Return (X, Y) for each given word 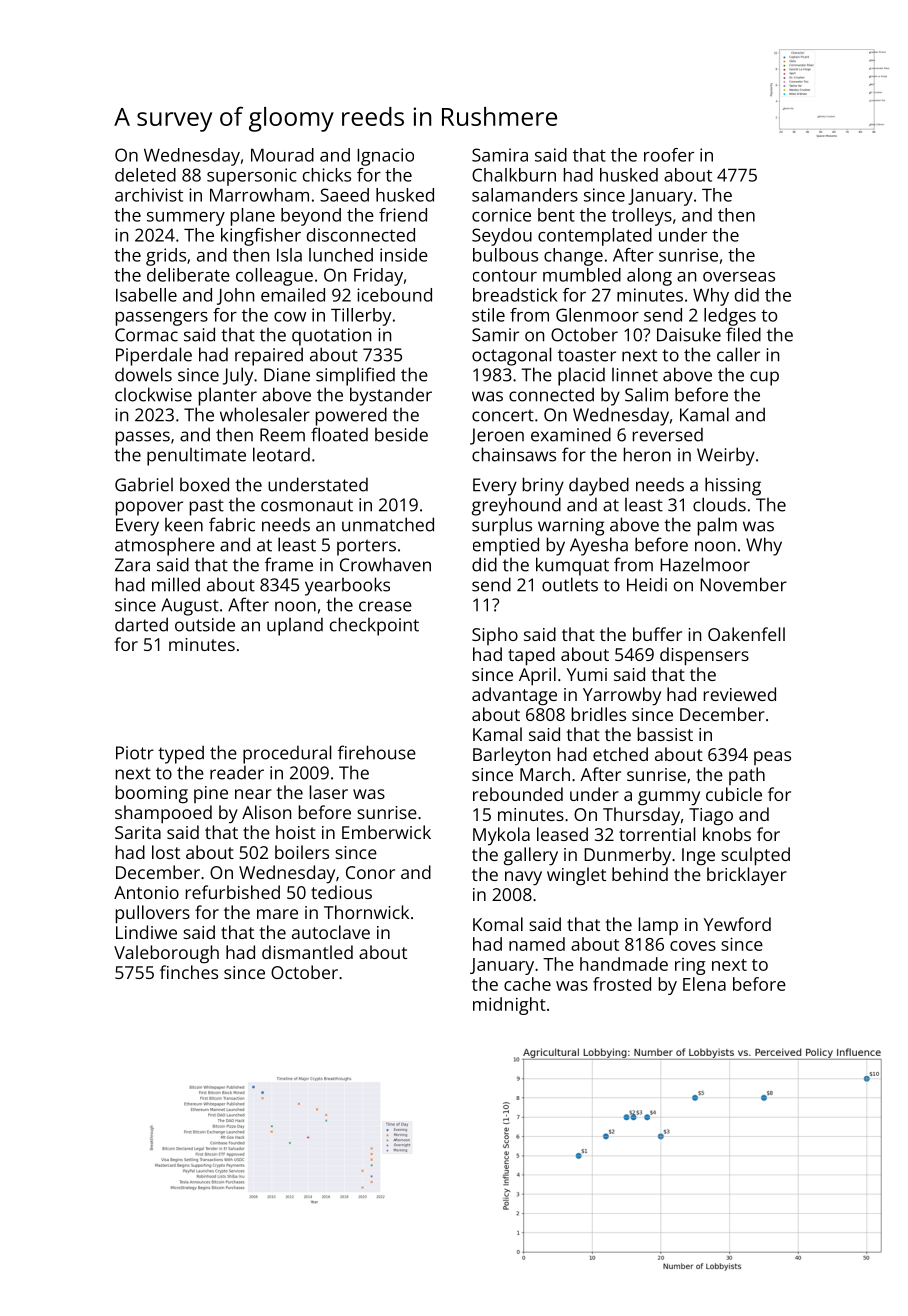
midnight (509, 1006)
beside (401, 434)
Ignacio (385, 157)
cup (764, 378)
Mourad (282, 155)
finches (189, 972)
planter (228, 396)
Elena (704, 984)
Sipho (495, 636)
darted (141, 624)
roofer (669, 155)
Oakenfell (746, 634)
